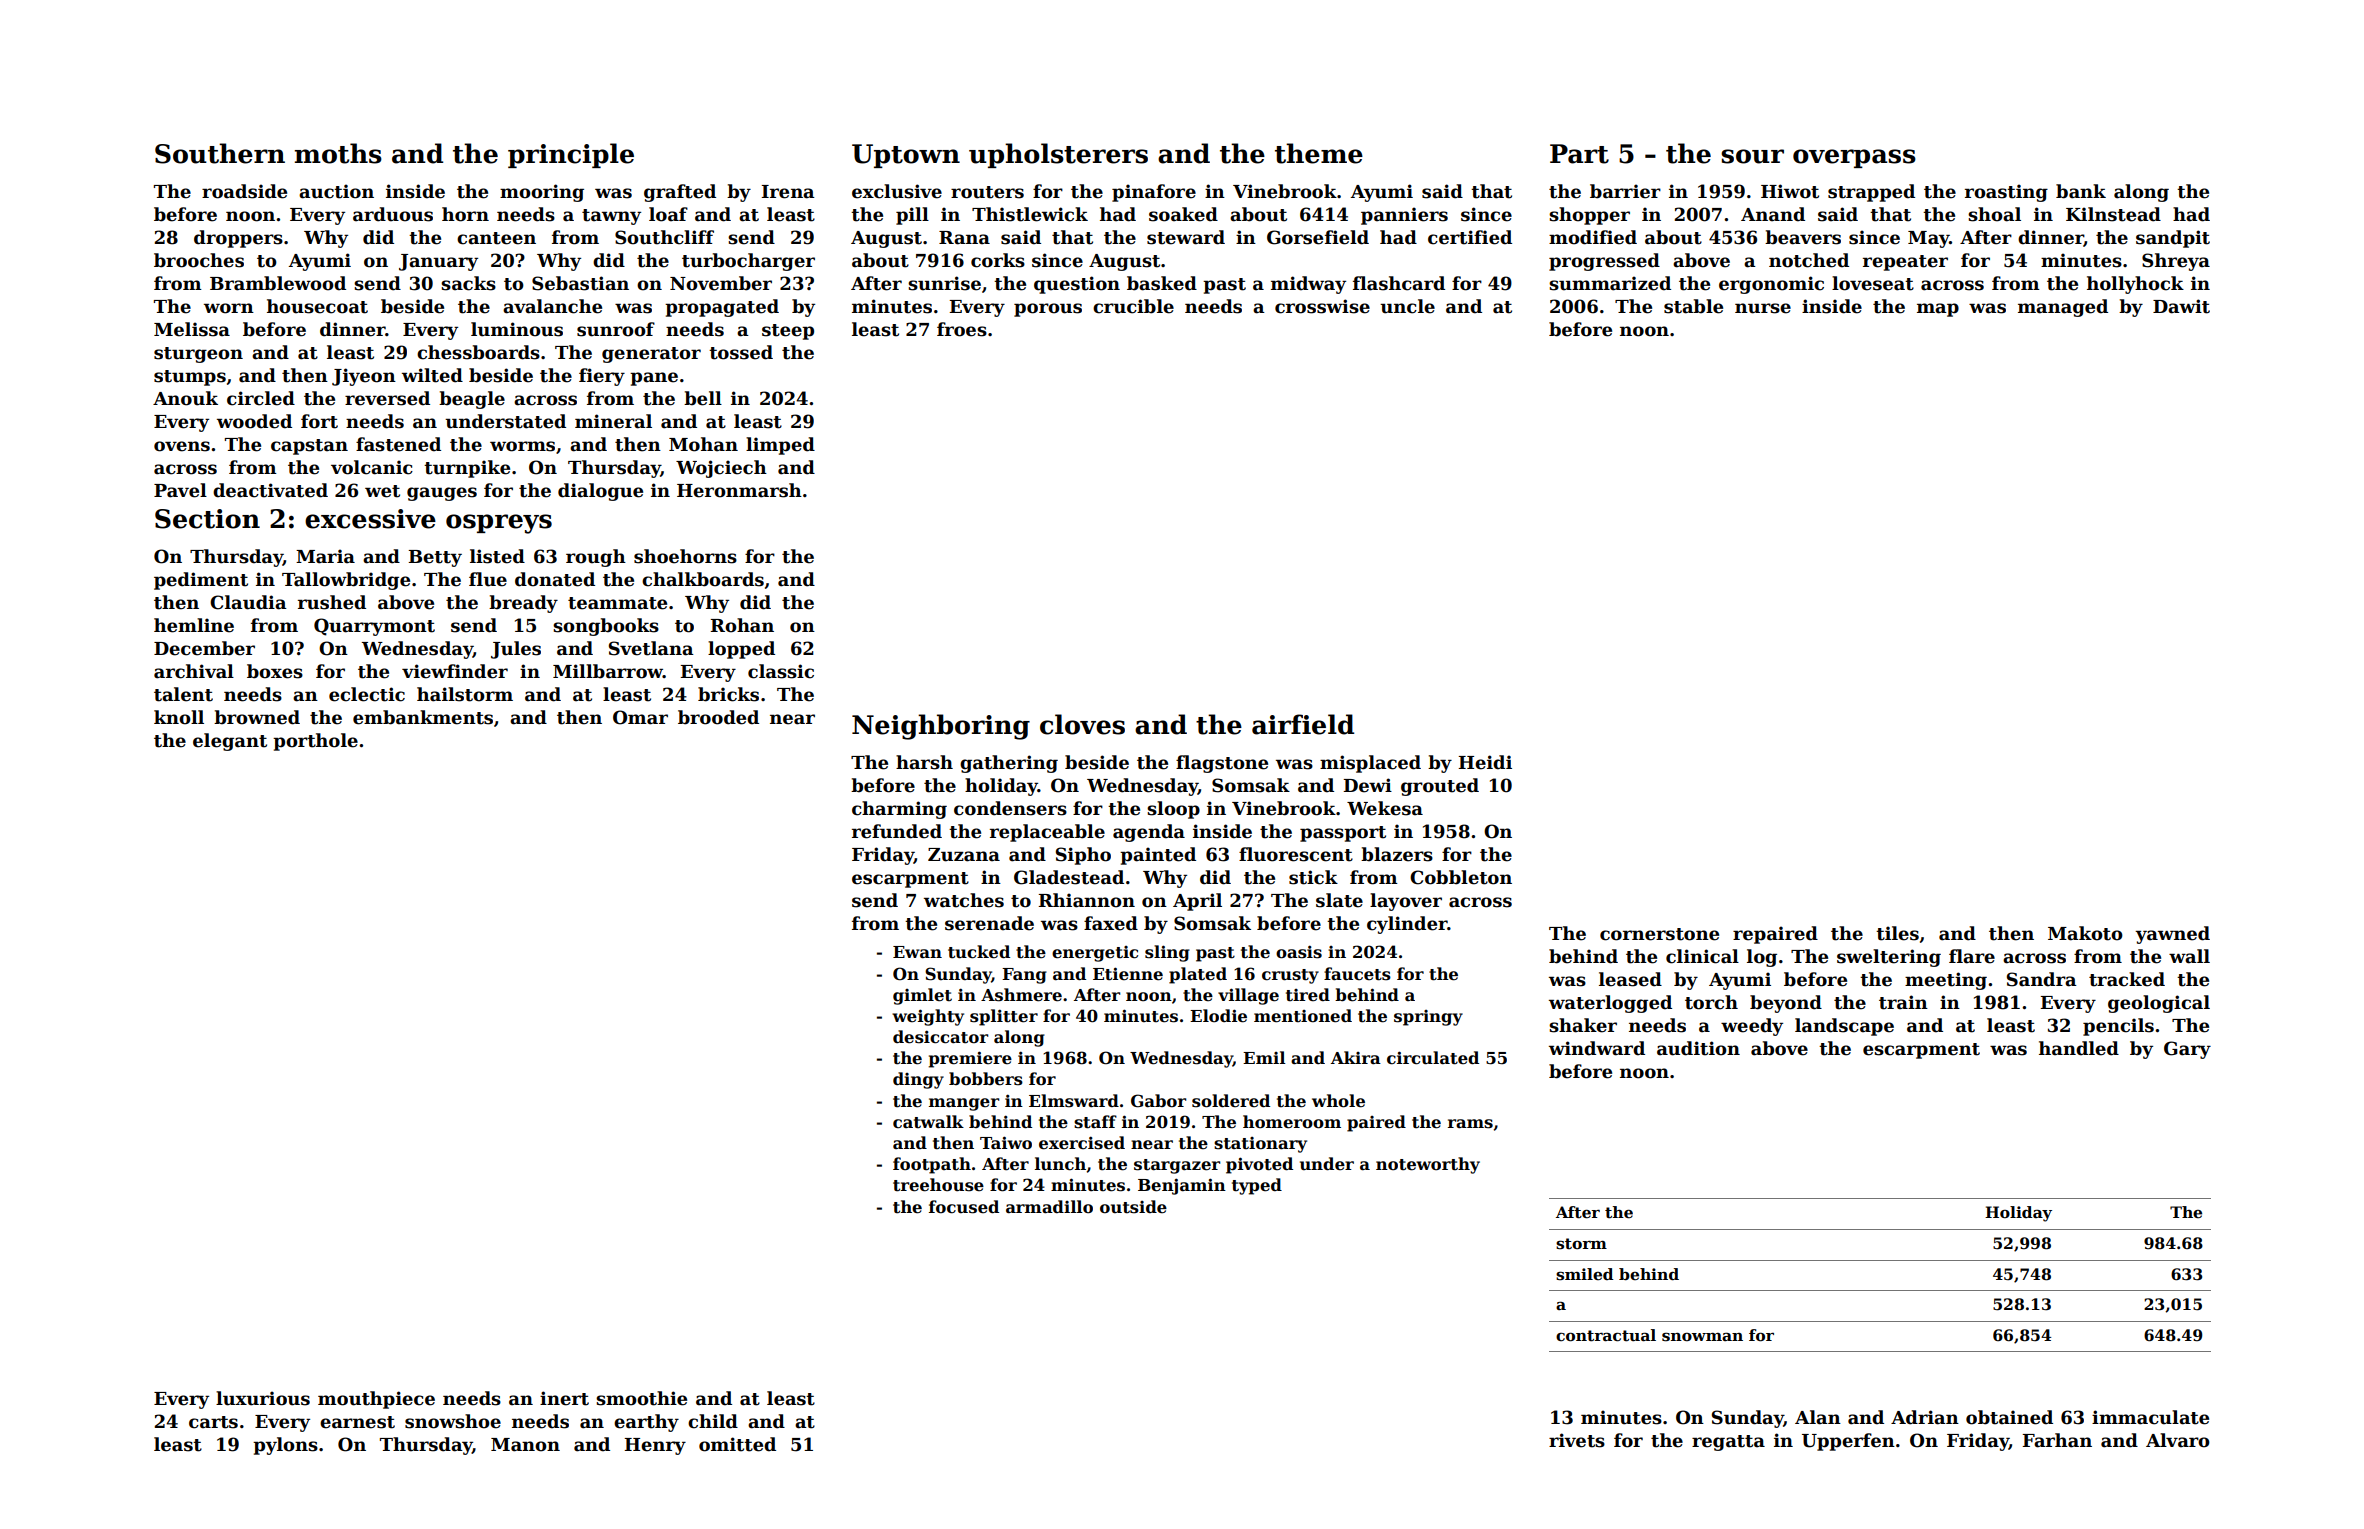  Describe the element at coordinates (263, 1398) in the document. I see `luxurious` at that location.
